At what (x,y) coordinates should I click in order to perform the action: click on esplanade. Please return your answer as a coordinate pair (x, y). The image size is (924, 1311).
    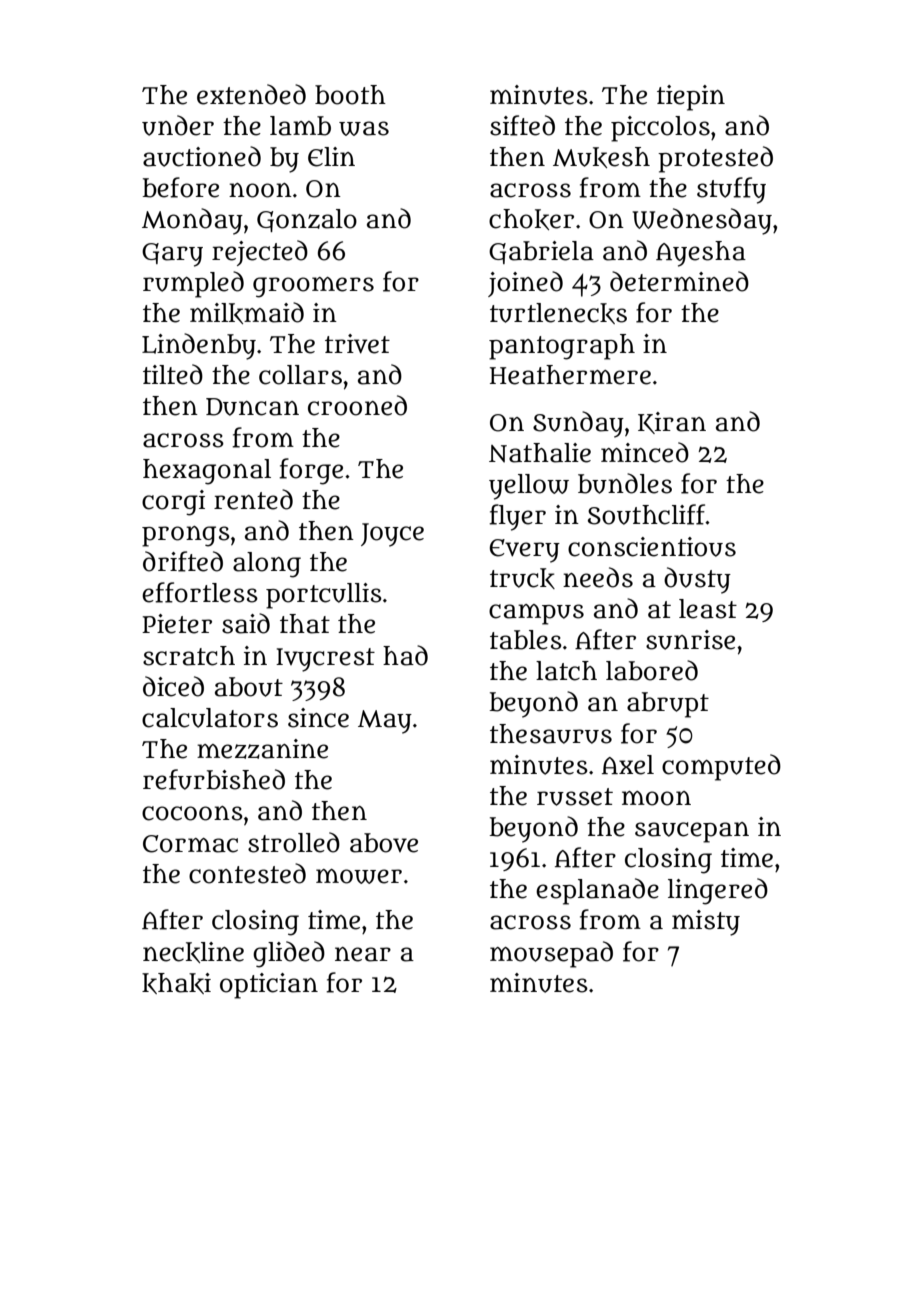
    Looking at the image, I should click on (597, 891).
